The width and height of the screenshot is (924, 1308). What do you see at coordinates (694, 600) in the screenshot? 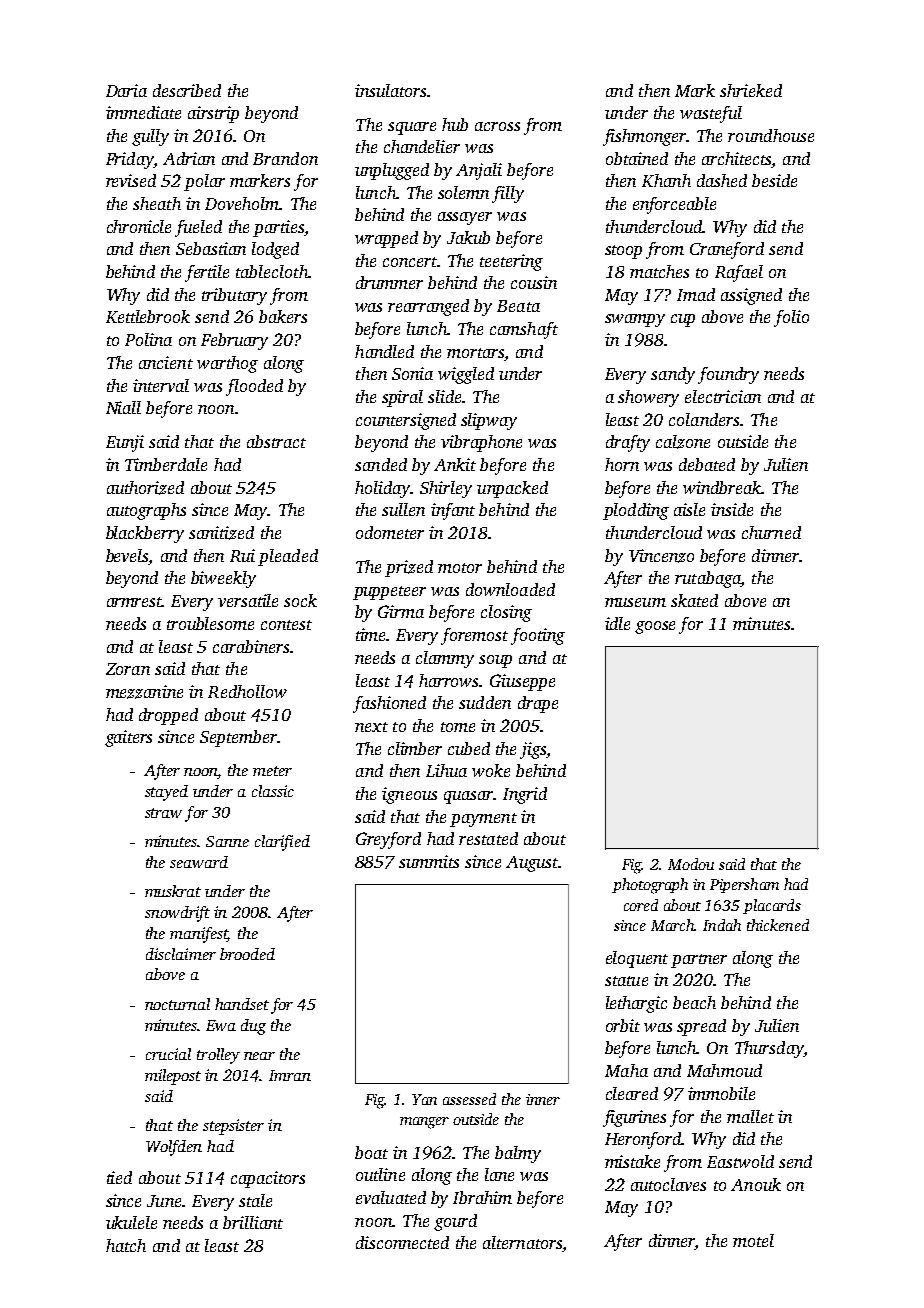
I see `skated` at bounding box center [694, 600].
